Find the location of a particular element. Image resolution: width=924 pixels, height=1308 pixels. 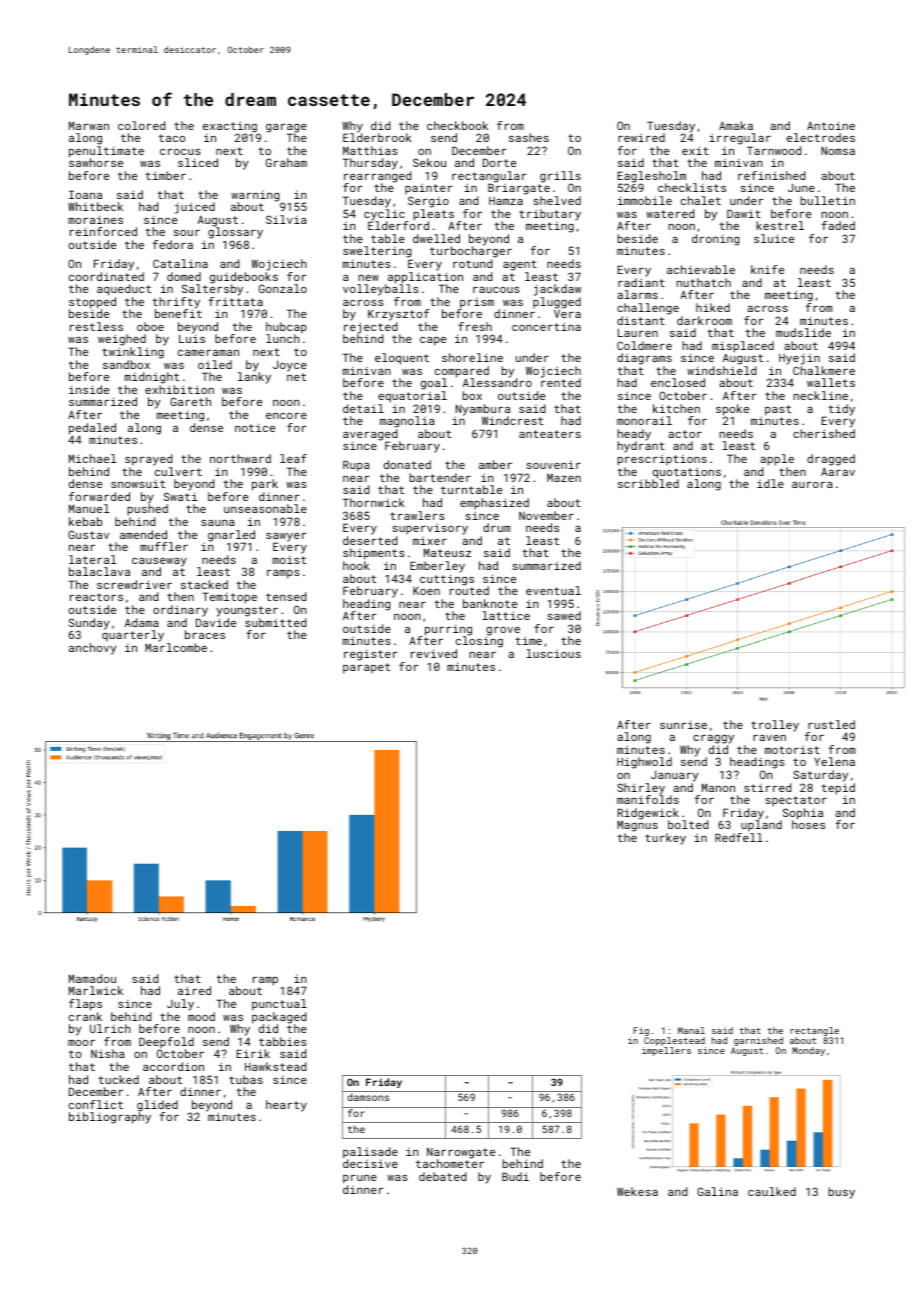

tidy is located at coordinates (841, 410).
